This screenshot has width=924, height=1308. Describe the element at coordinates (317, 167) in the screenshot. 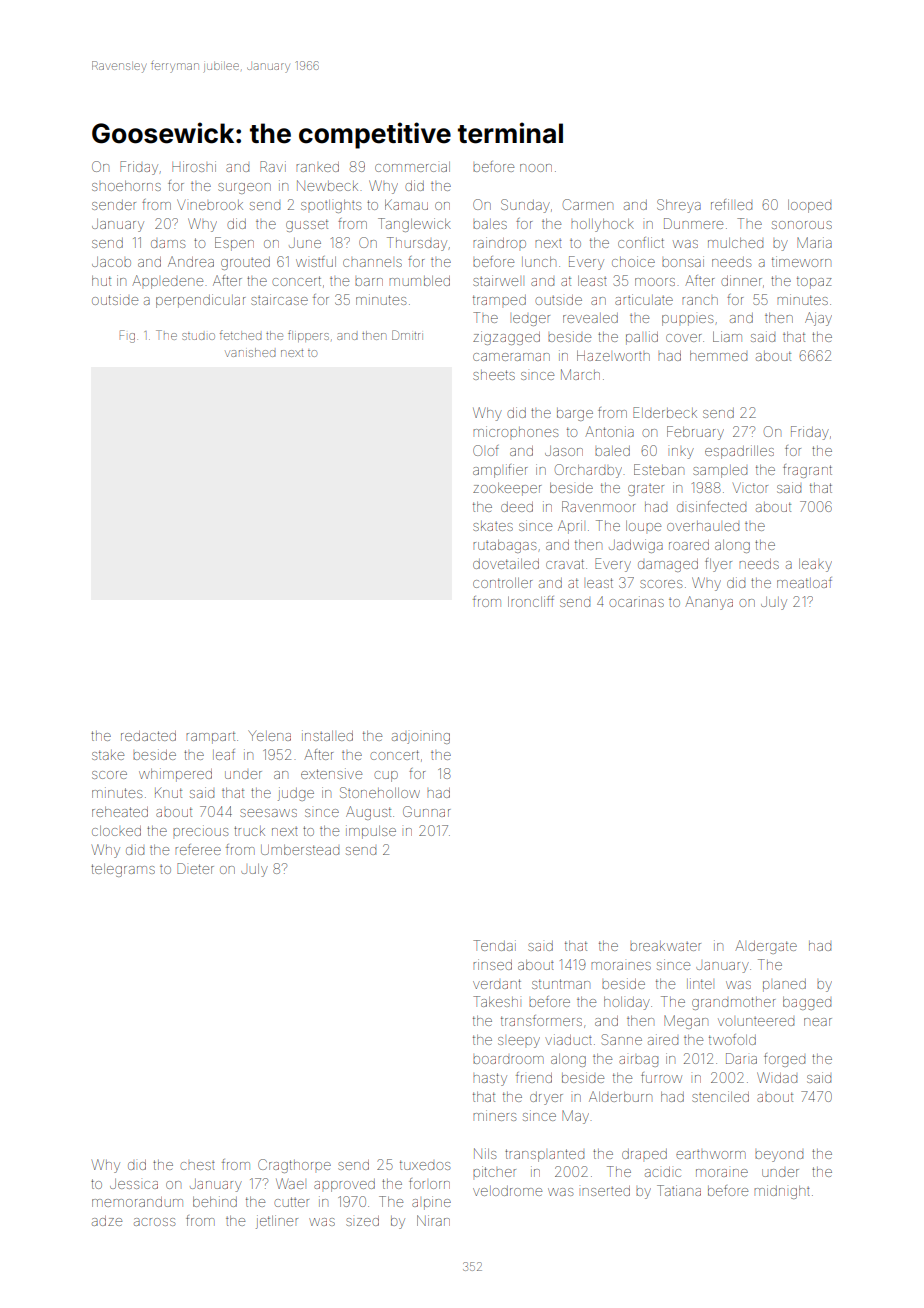

I see `ranked` at that location.
